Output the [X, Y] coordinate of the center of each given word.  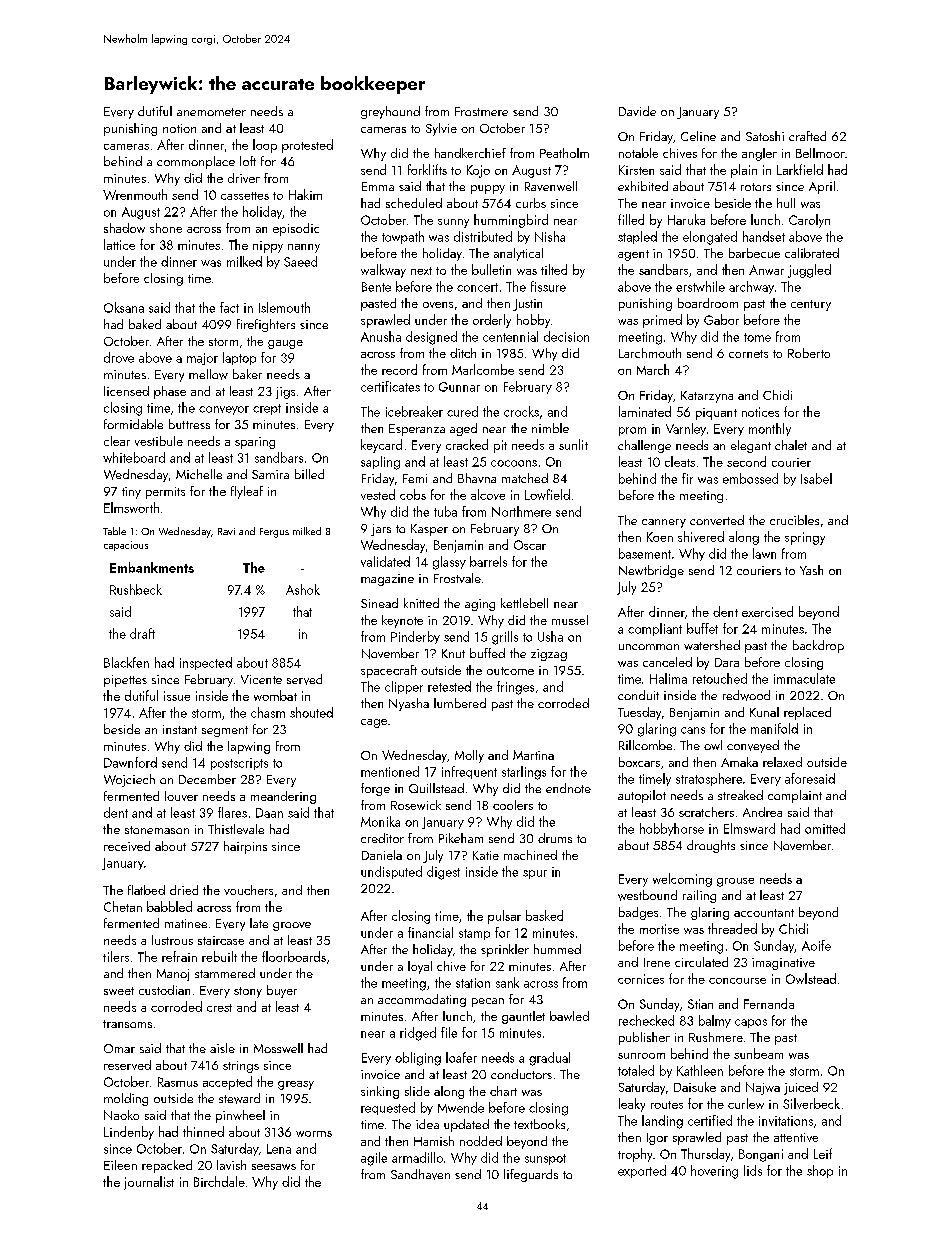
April [822, 187]
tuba [445, 511]
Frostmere [481, 111]
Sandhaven [420, 1174]
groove [292, 926]
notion [179, 128]
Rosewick [416, 805]
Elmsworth [131, 507]
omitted [825, 828]
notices [760, 412]
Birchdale [219, 1181]
